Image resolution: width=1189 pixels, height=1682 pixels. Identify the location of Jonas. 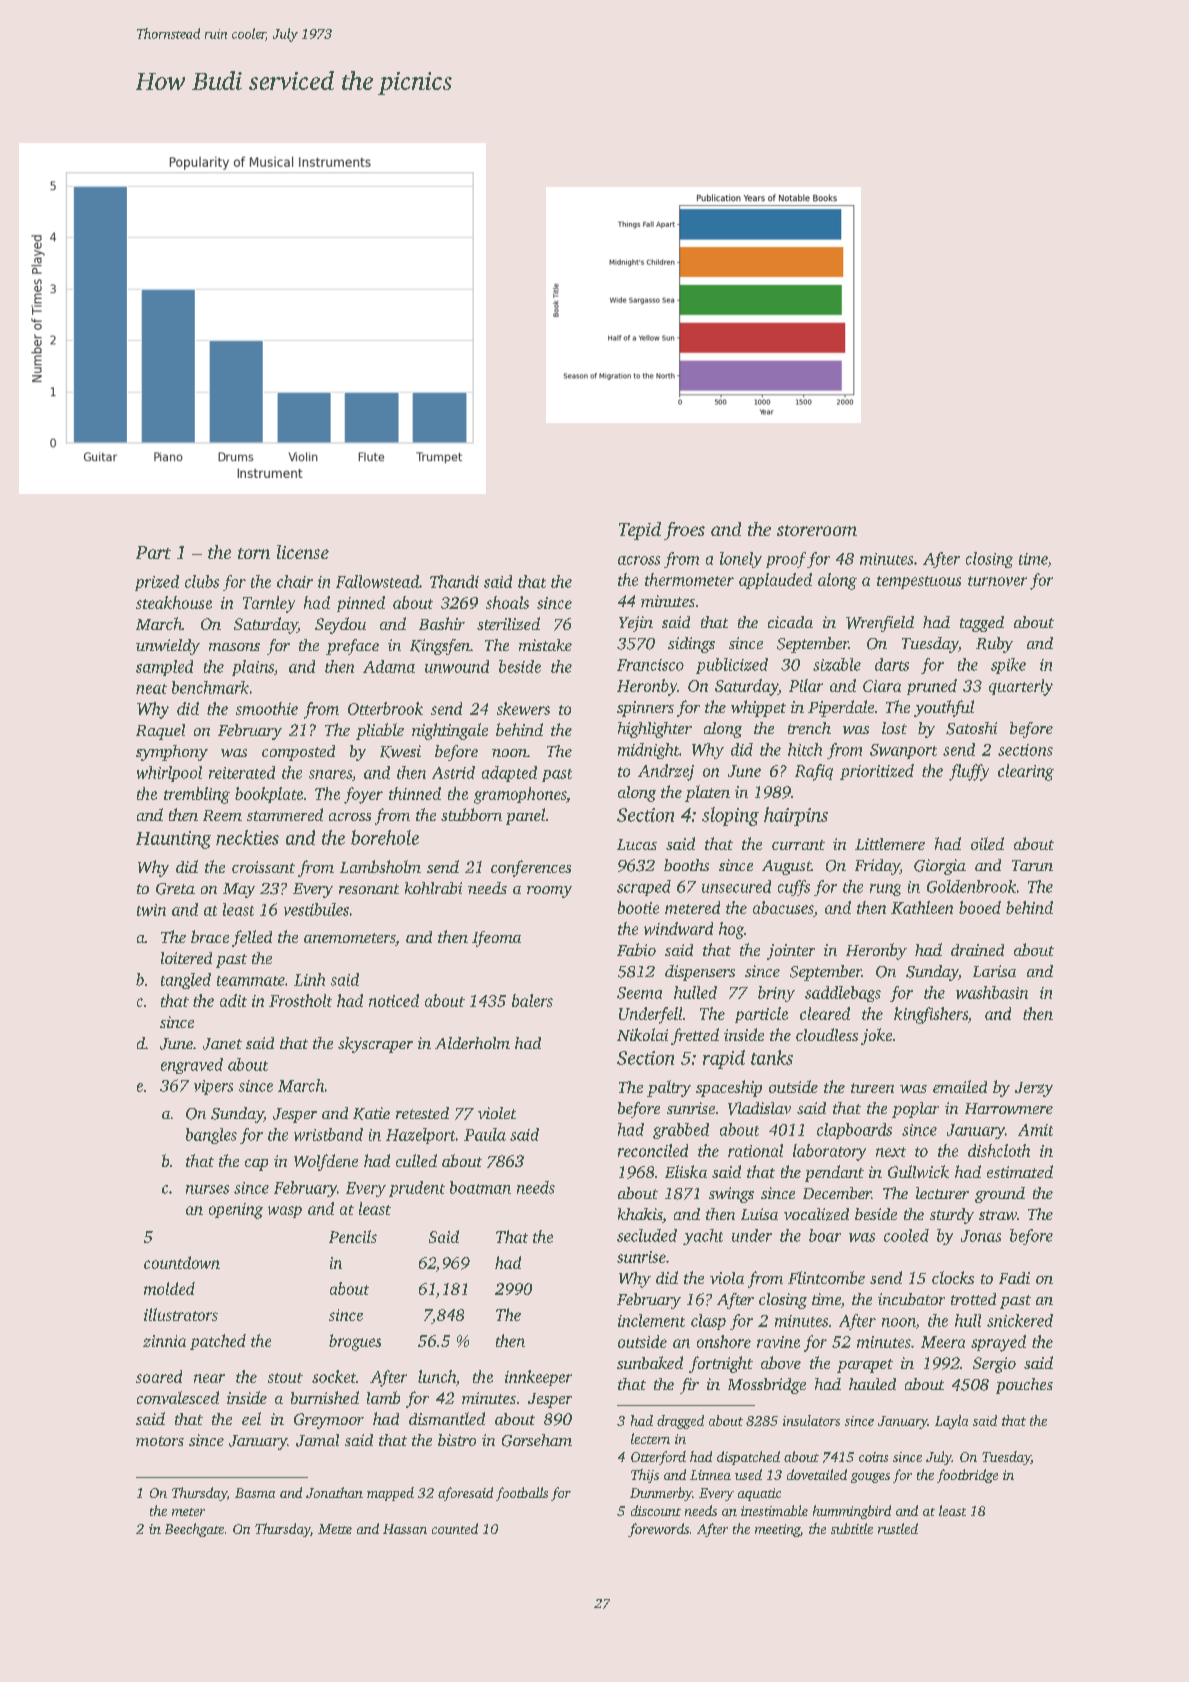
(981, 1236).
